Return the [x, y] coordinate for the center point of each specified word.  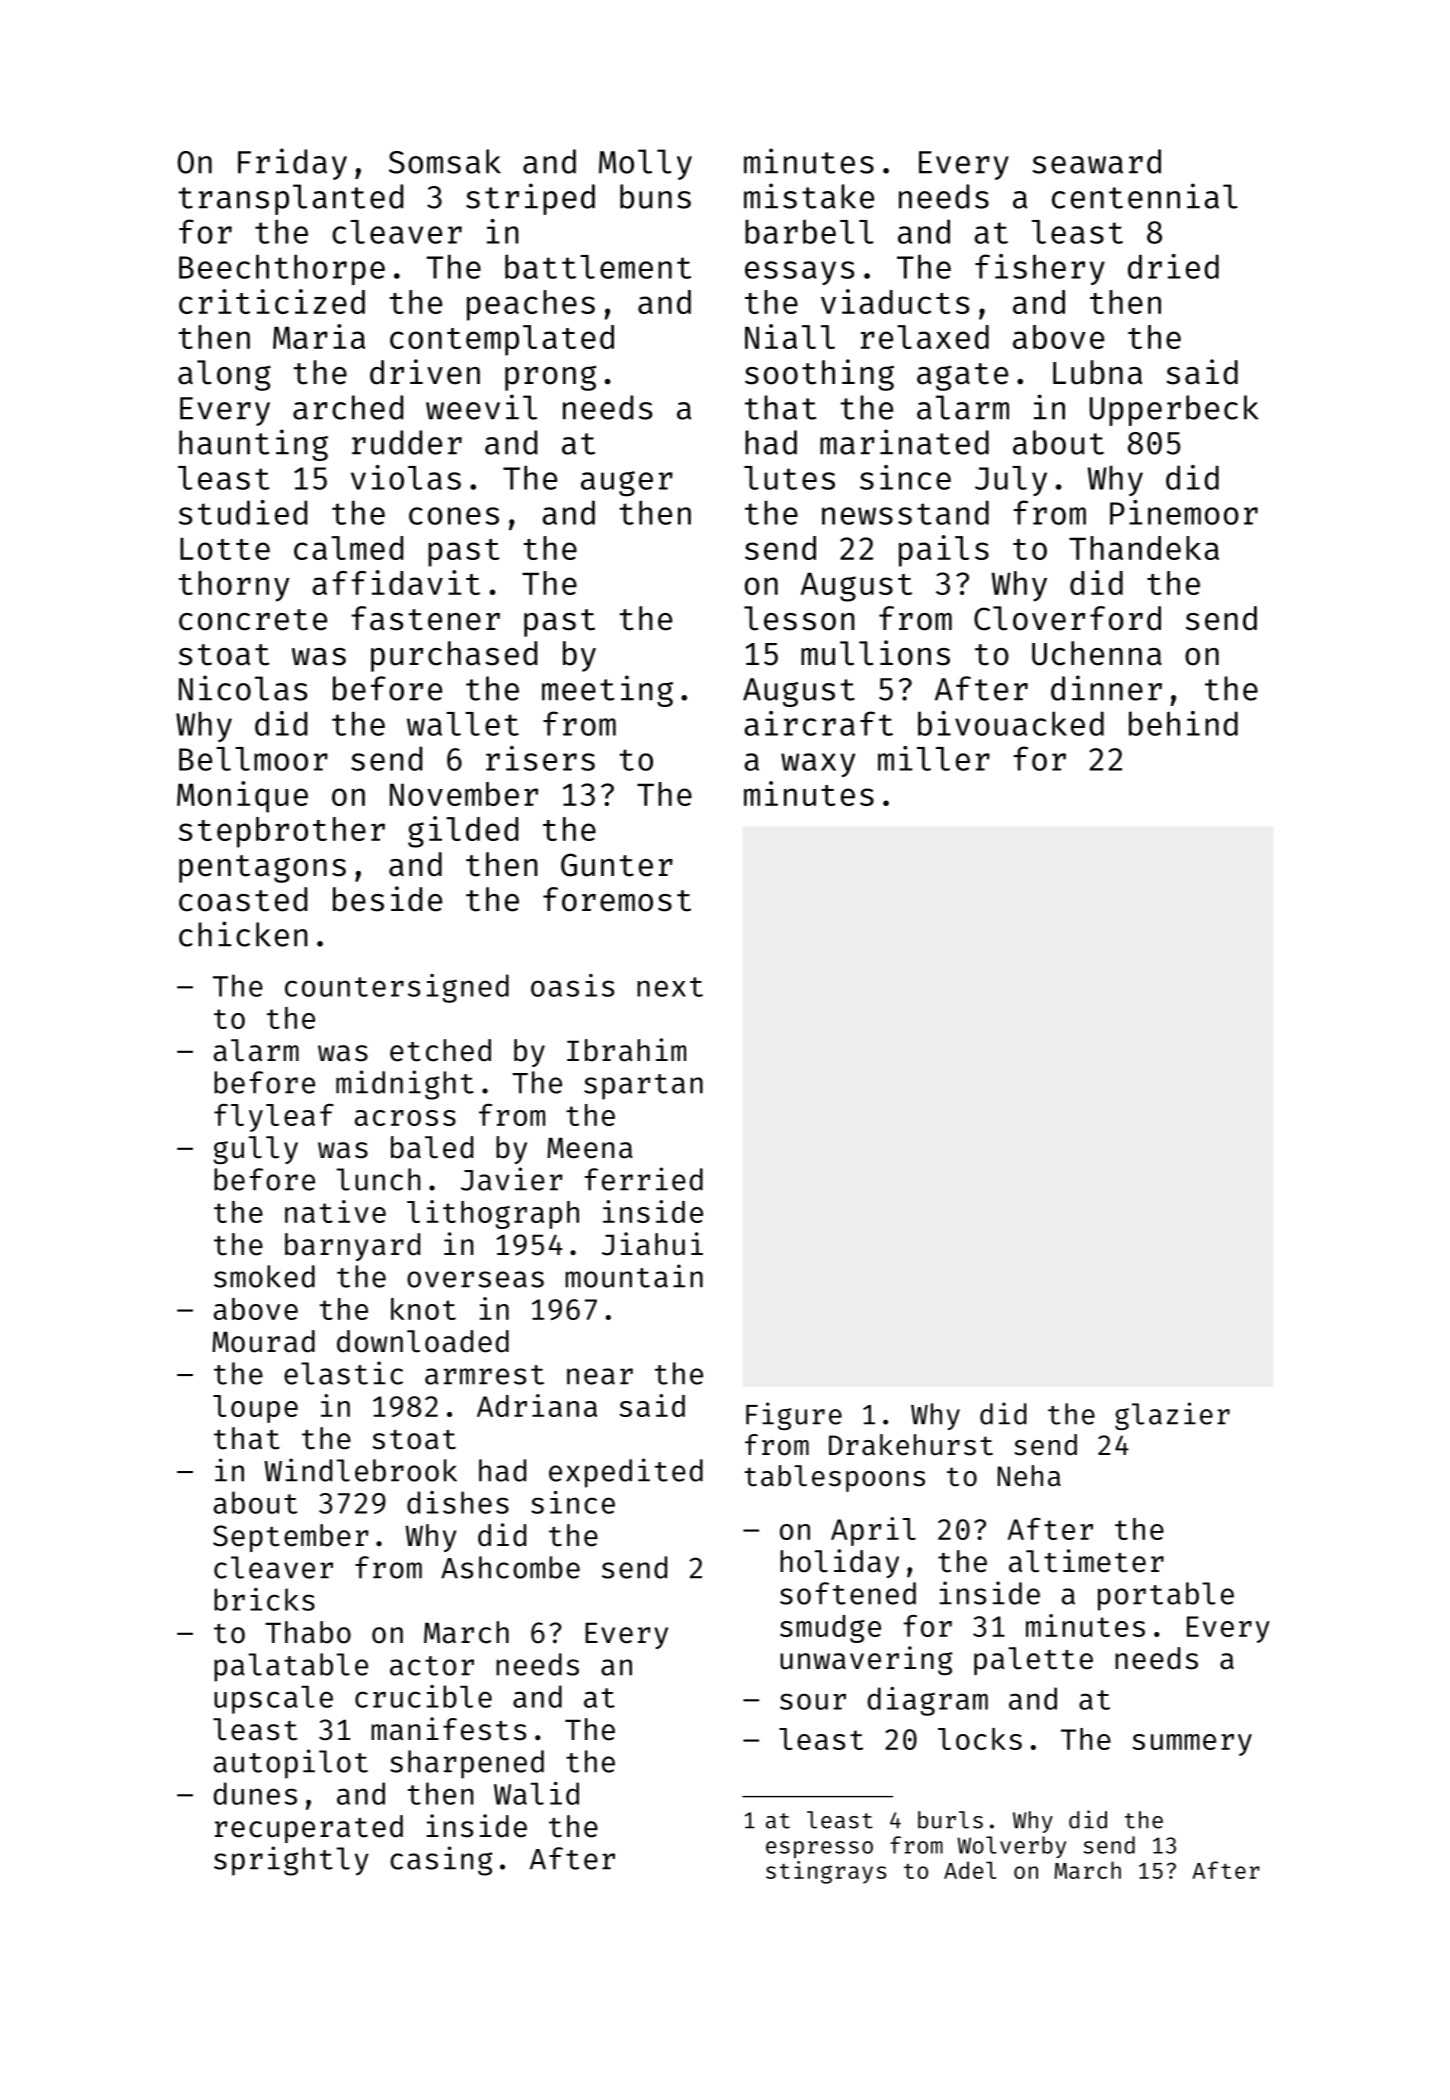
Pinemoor [1184, 512]
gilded [463, 832]
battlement [598, 266]
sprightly [291, 1861]
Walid [536, 1793]
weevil [481, 407]
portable [1166, 1596]
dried [1173, 266]
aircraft [818, 723]
